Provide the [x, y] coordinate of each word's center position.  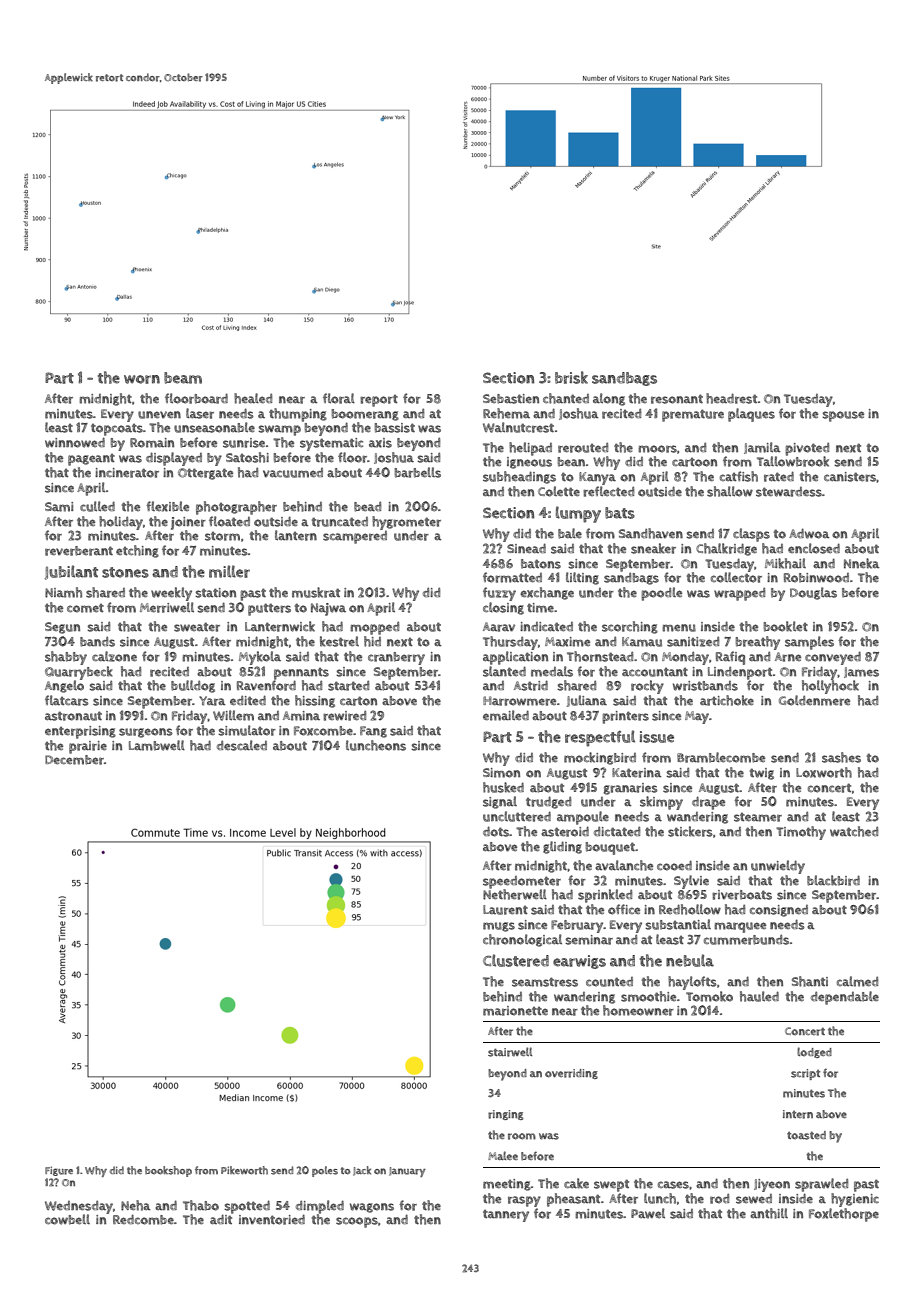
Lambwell [157, 745]
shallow [730, 491]
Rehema [506, 413]
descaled [242, 745]
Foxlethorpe [844, 1215]
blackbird [833, 880]
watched [854, 831]
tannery [506, 1215]
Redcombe [143, 1219]
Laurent [505, 910]
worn [142, 379]
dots [496, 831]
